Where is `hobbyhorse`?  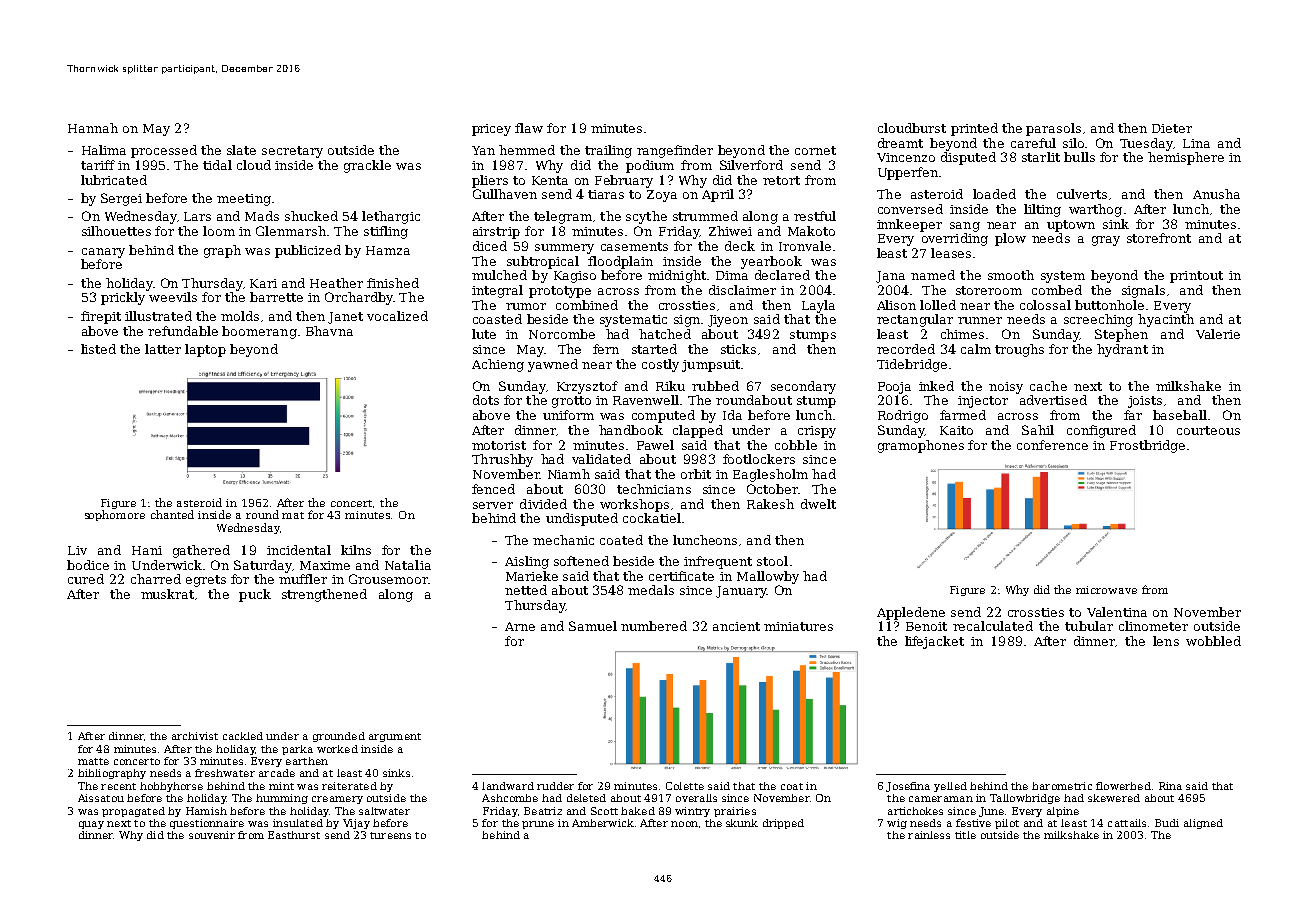
hobbyhorse is located at coordinates (171, 787).
